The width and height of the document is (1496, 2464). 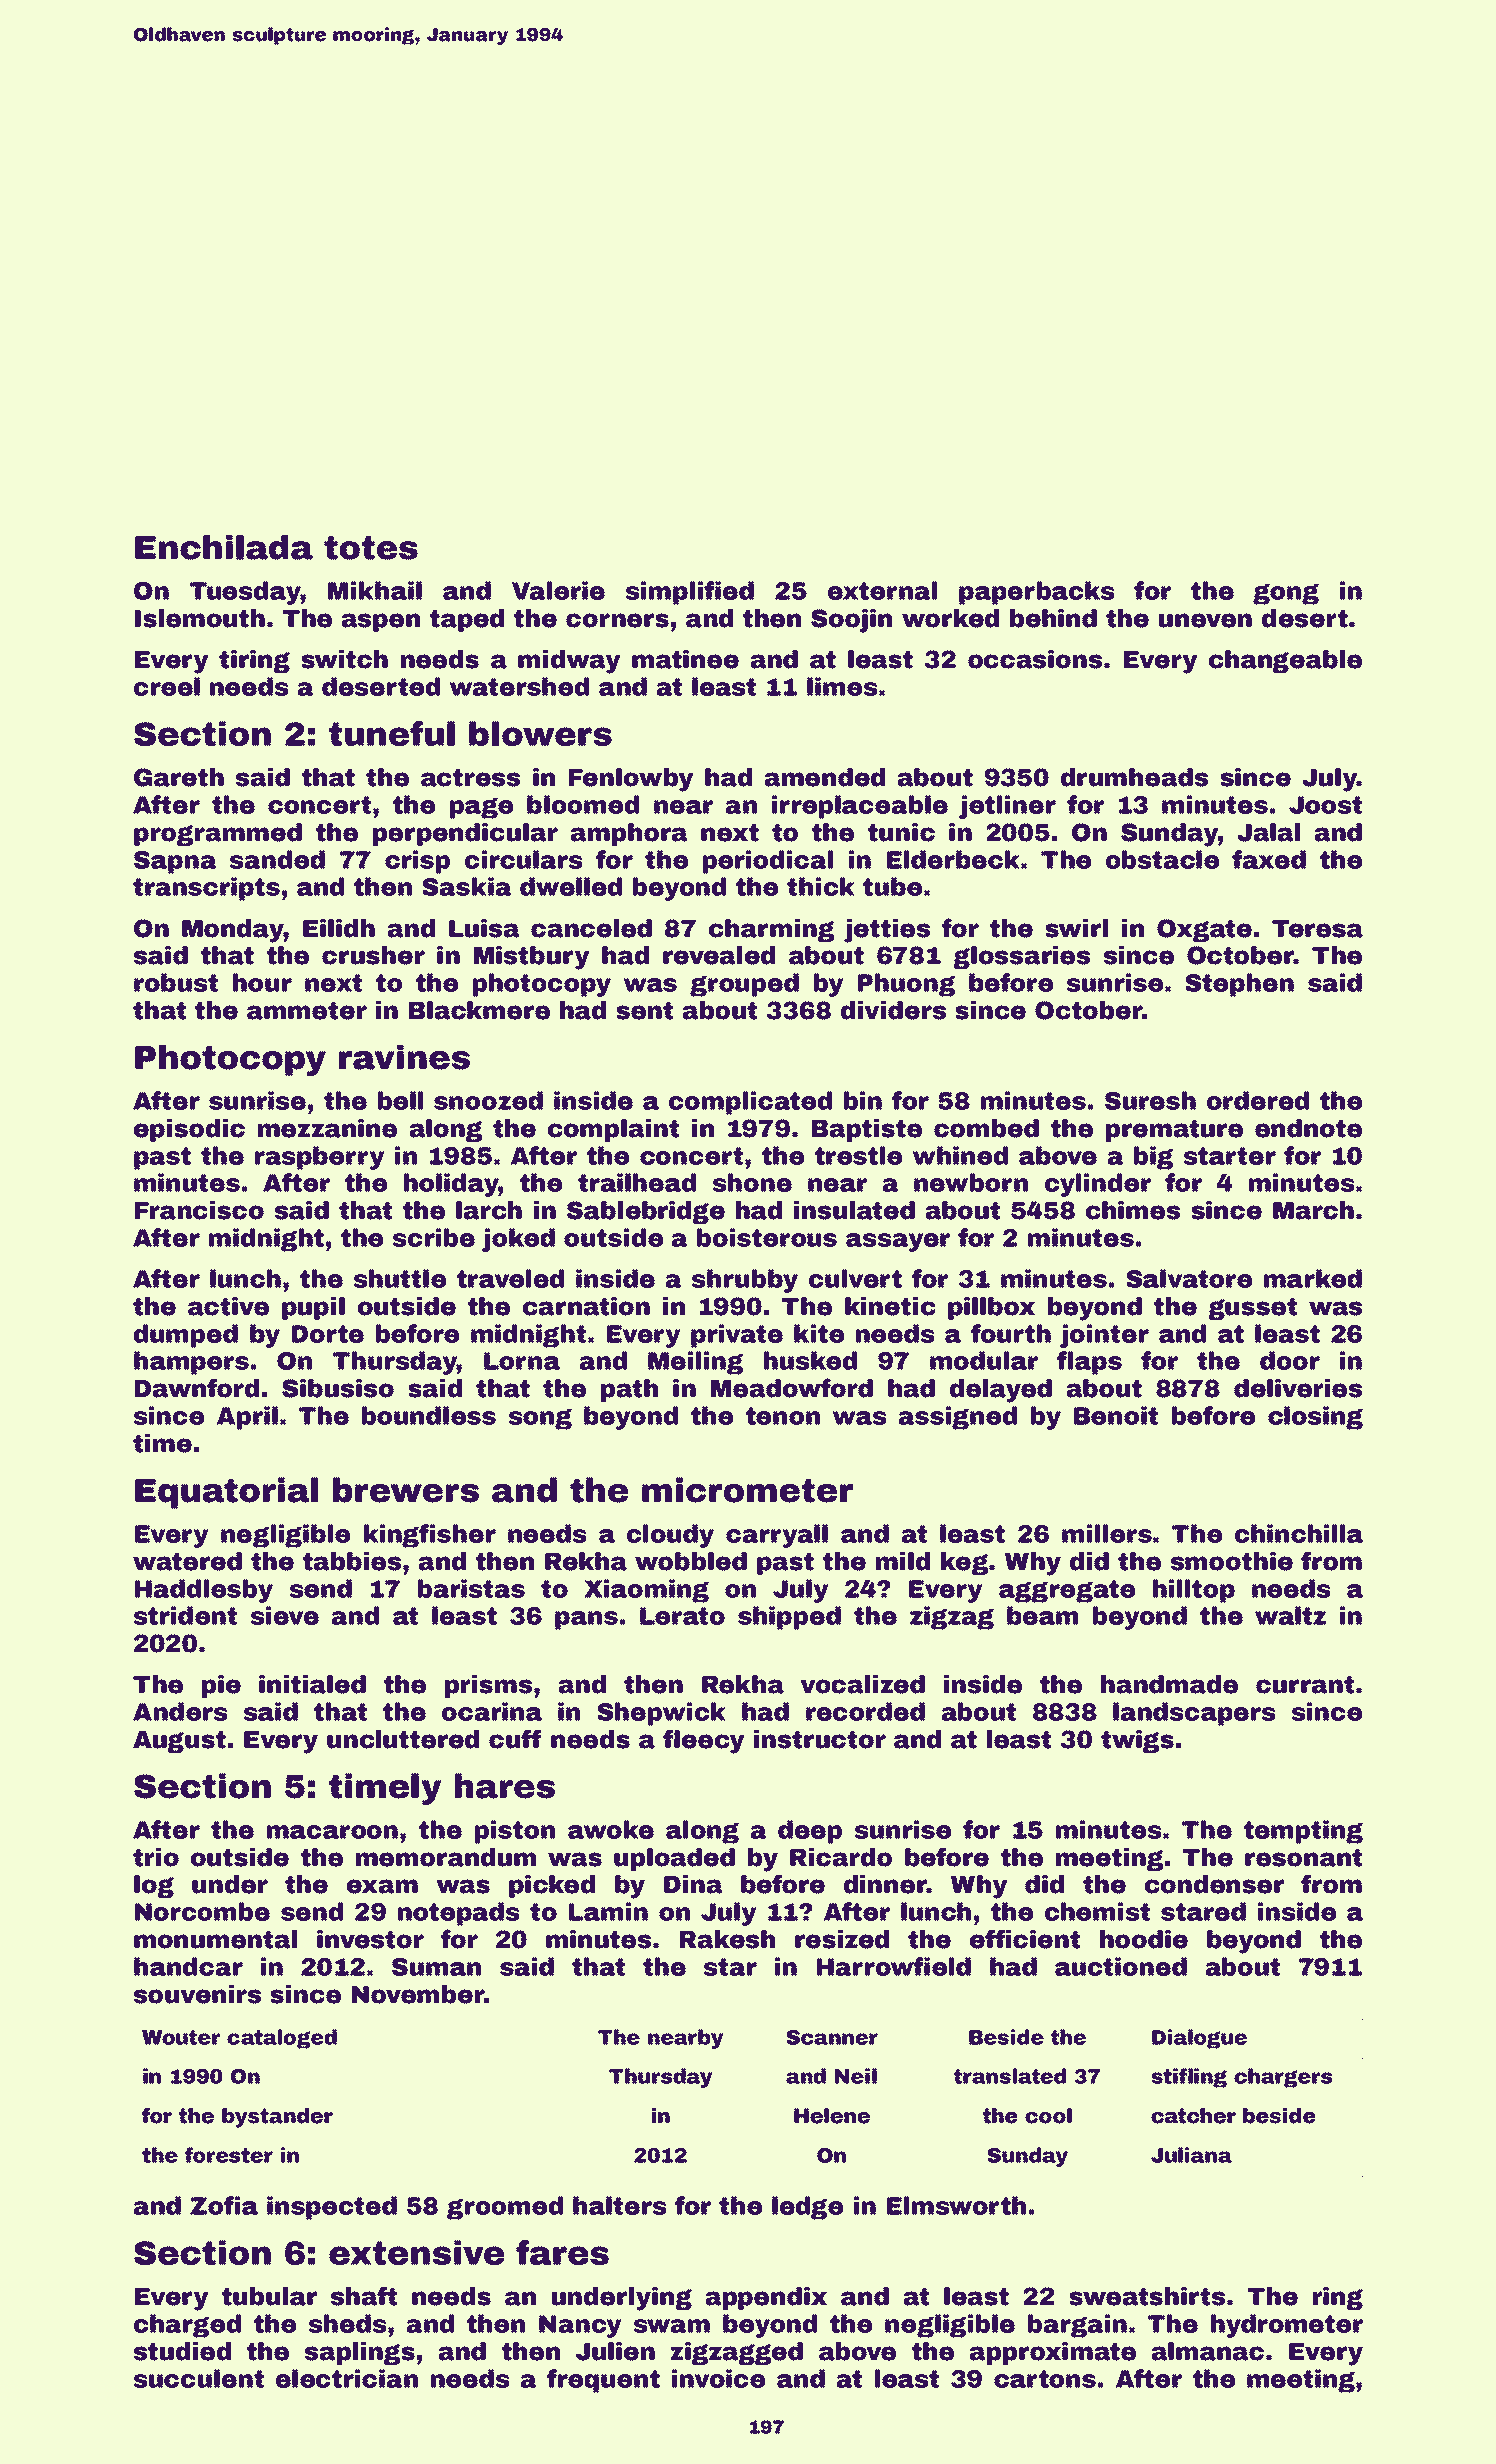 What do you see at coordinates (1239, 985) in the document?
I see `Stephen` at bounding box center [1239, 985].
